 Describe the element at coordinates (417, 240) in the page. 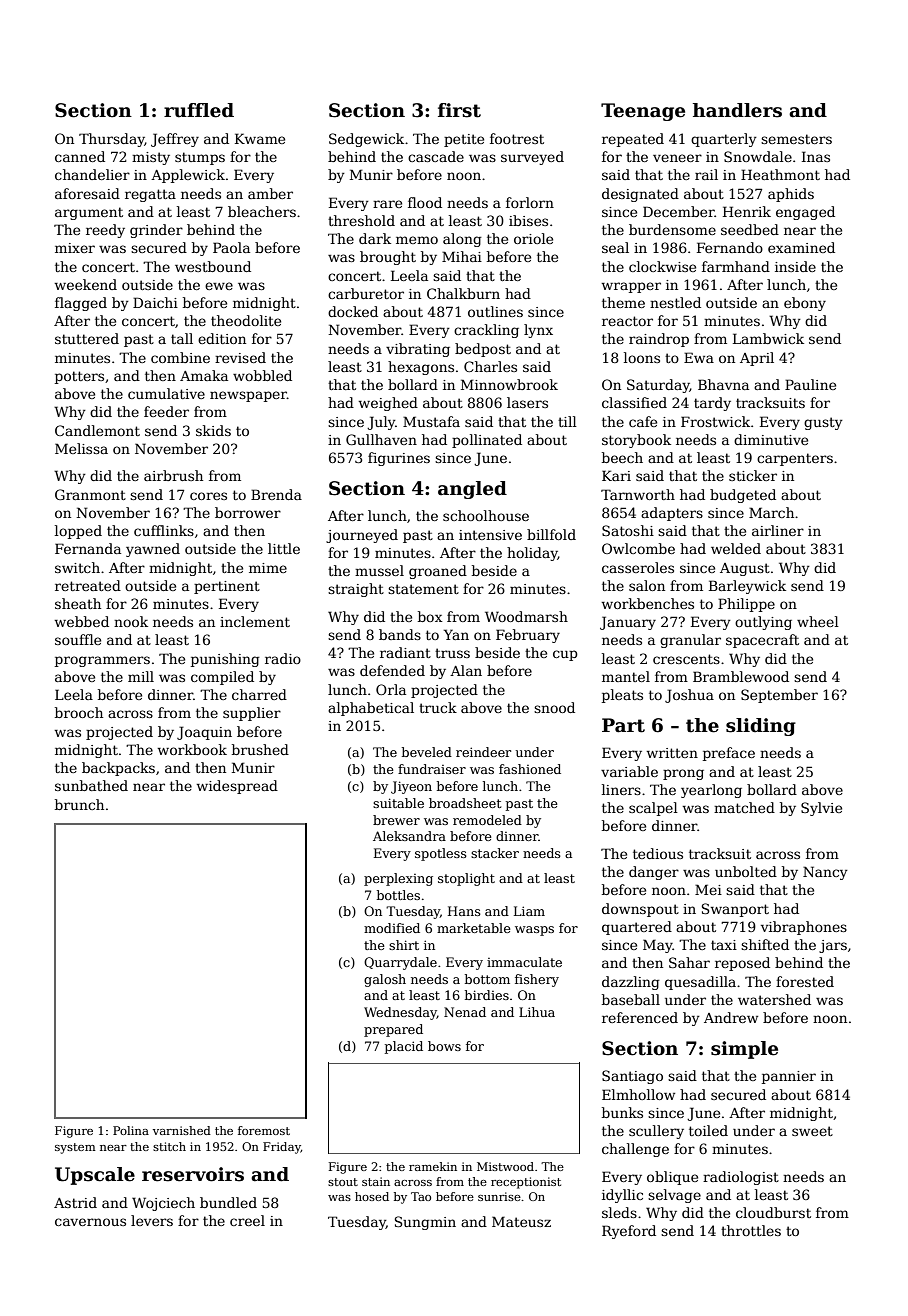

I see `memo` at that location.
